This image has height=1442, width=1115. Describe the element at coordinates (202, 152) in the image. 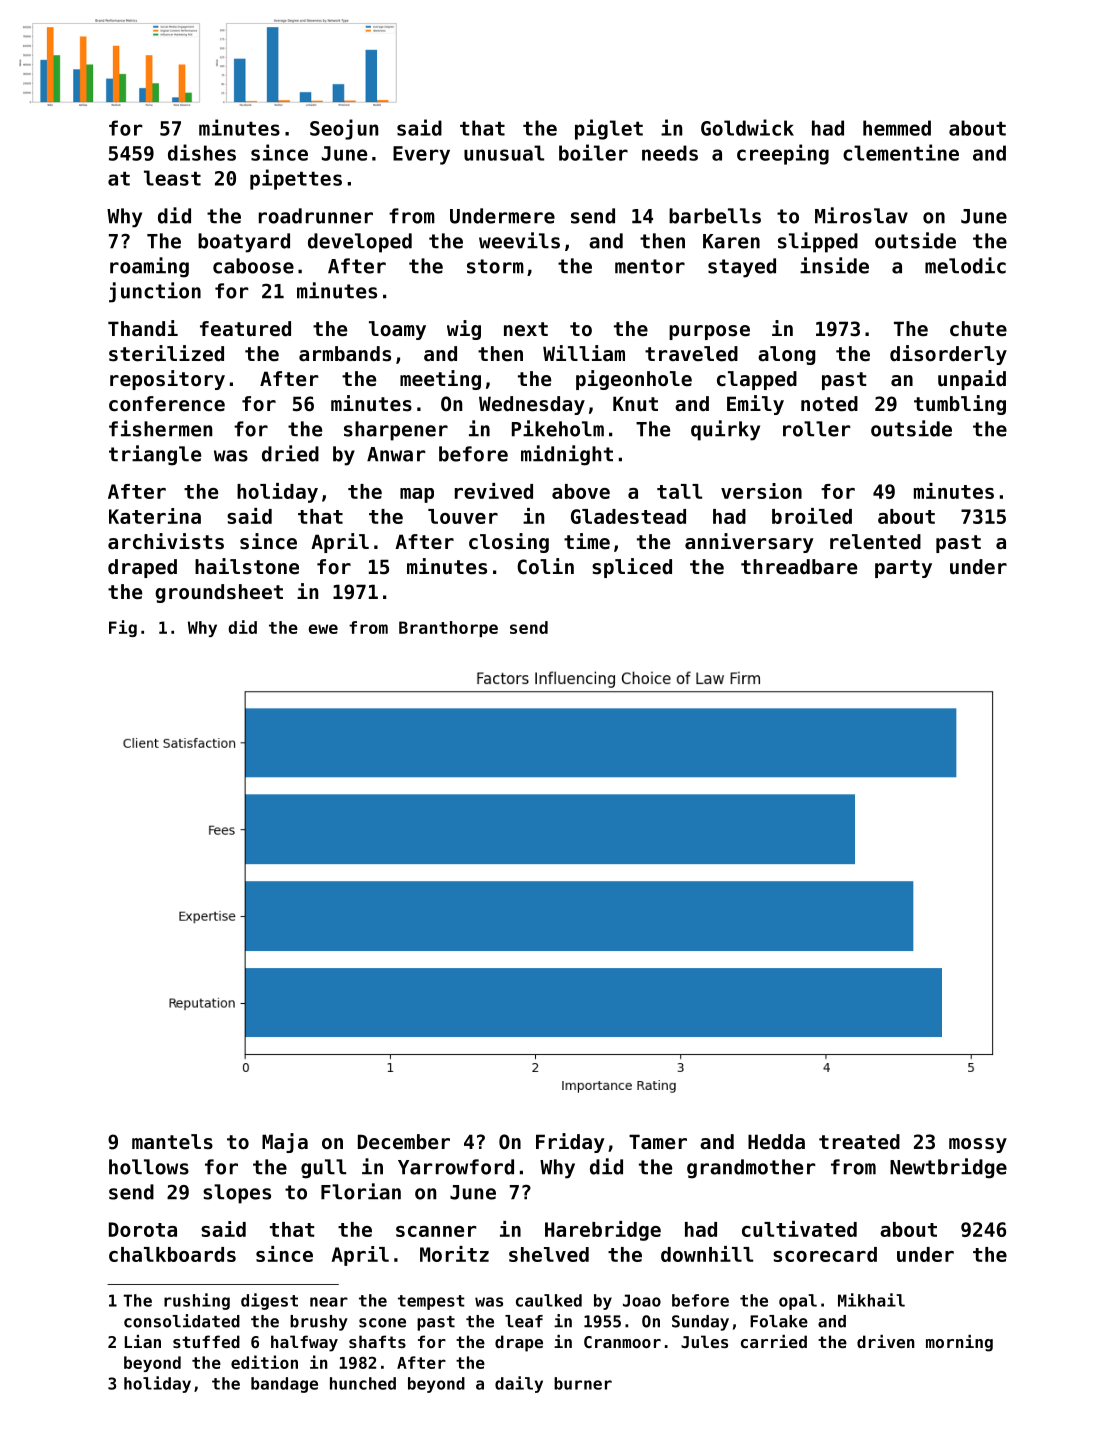

I see `dishes` at that location.
